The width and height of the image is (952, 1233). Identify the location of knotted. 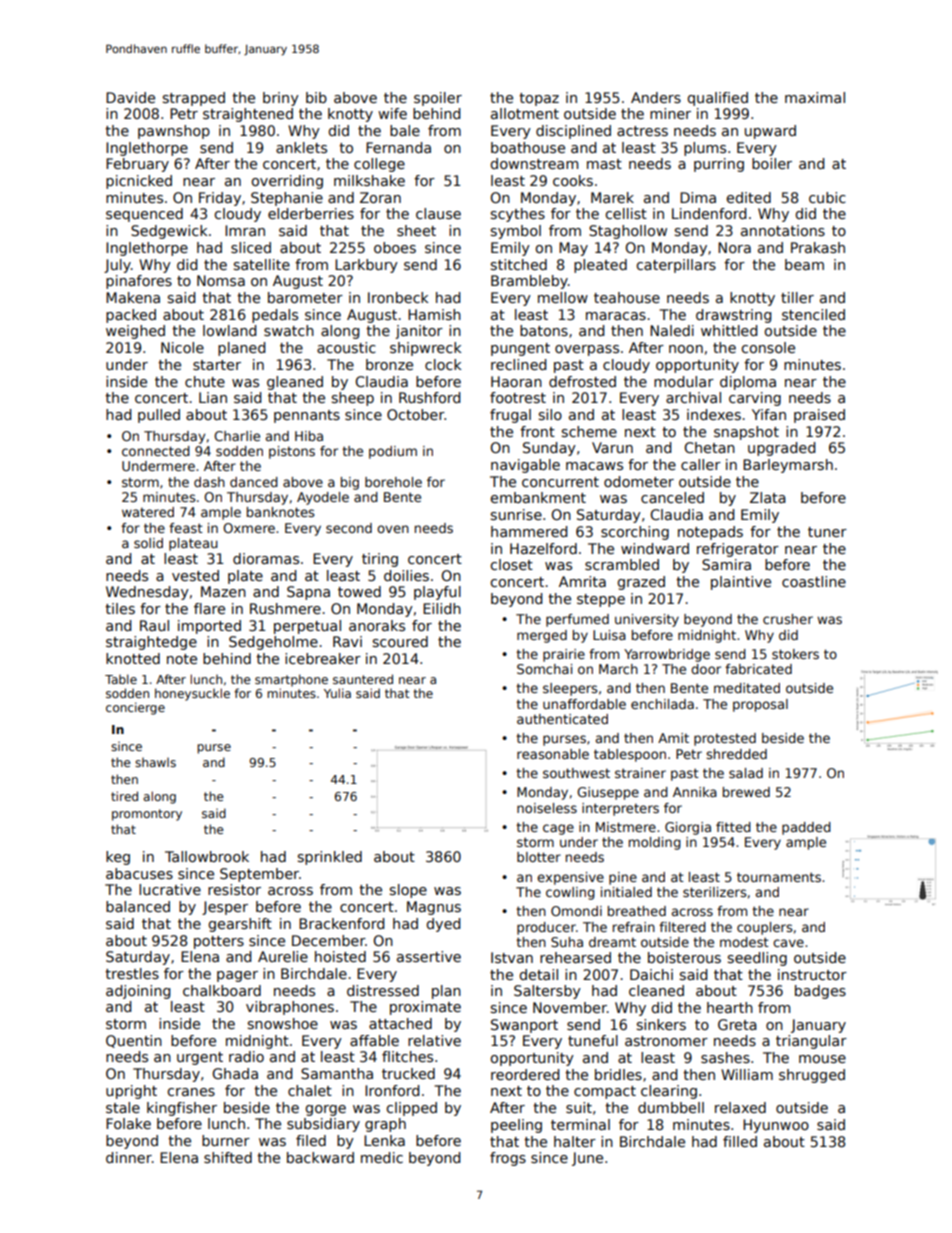
(133, 658).
